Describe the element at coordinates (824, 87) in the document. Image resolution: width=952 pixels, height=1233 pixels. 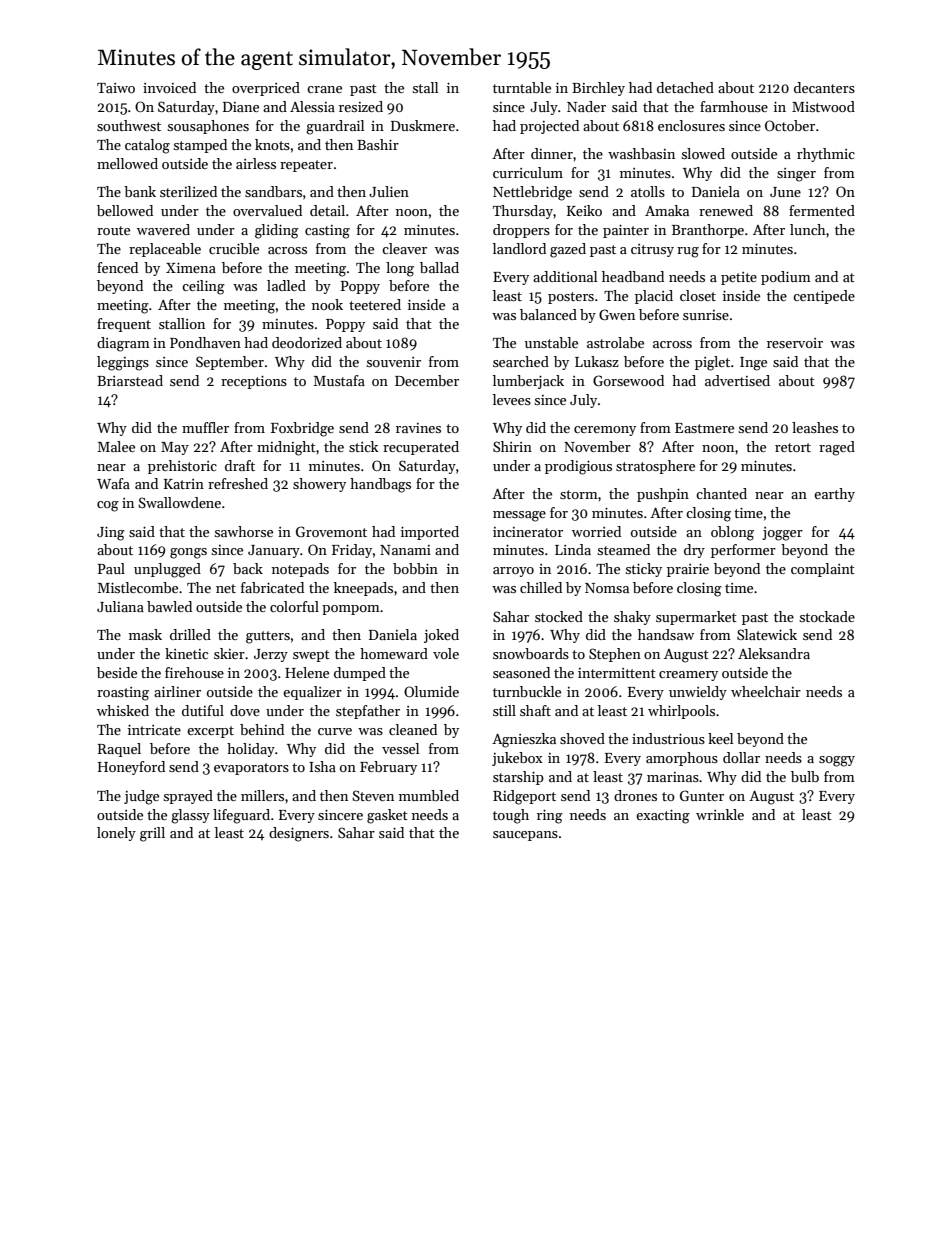
I see `decanters` at that location.
